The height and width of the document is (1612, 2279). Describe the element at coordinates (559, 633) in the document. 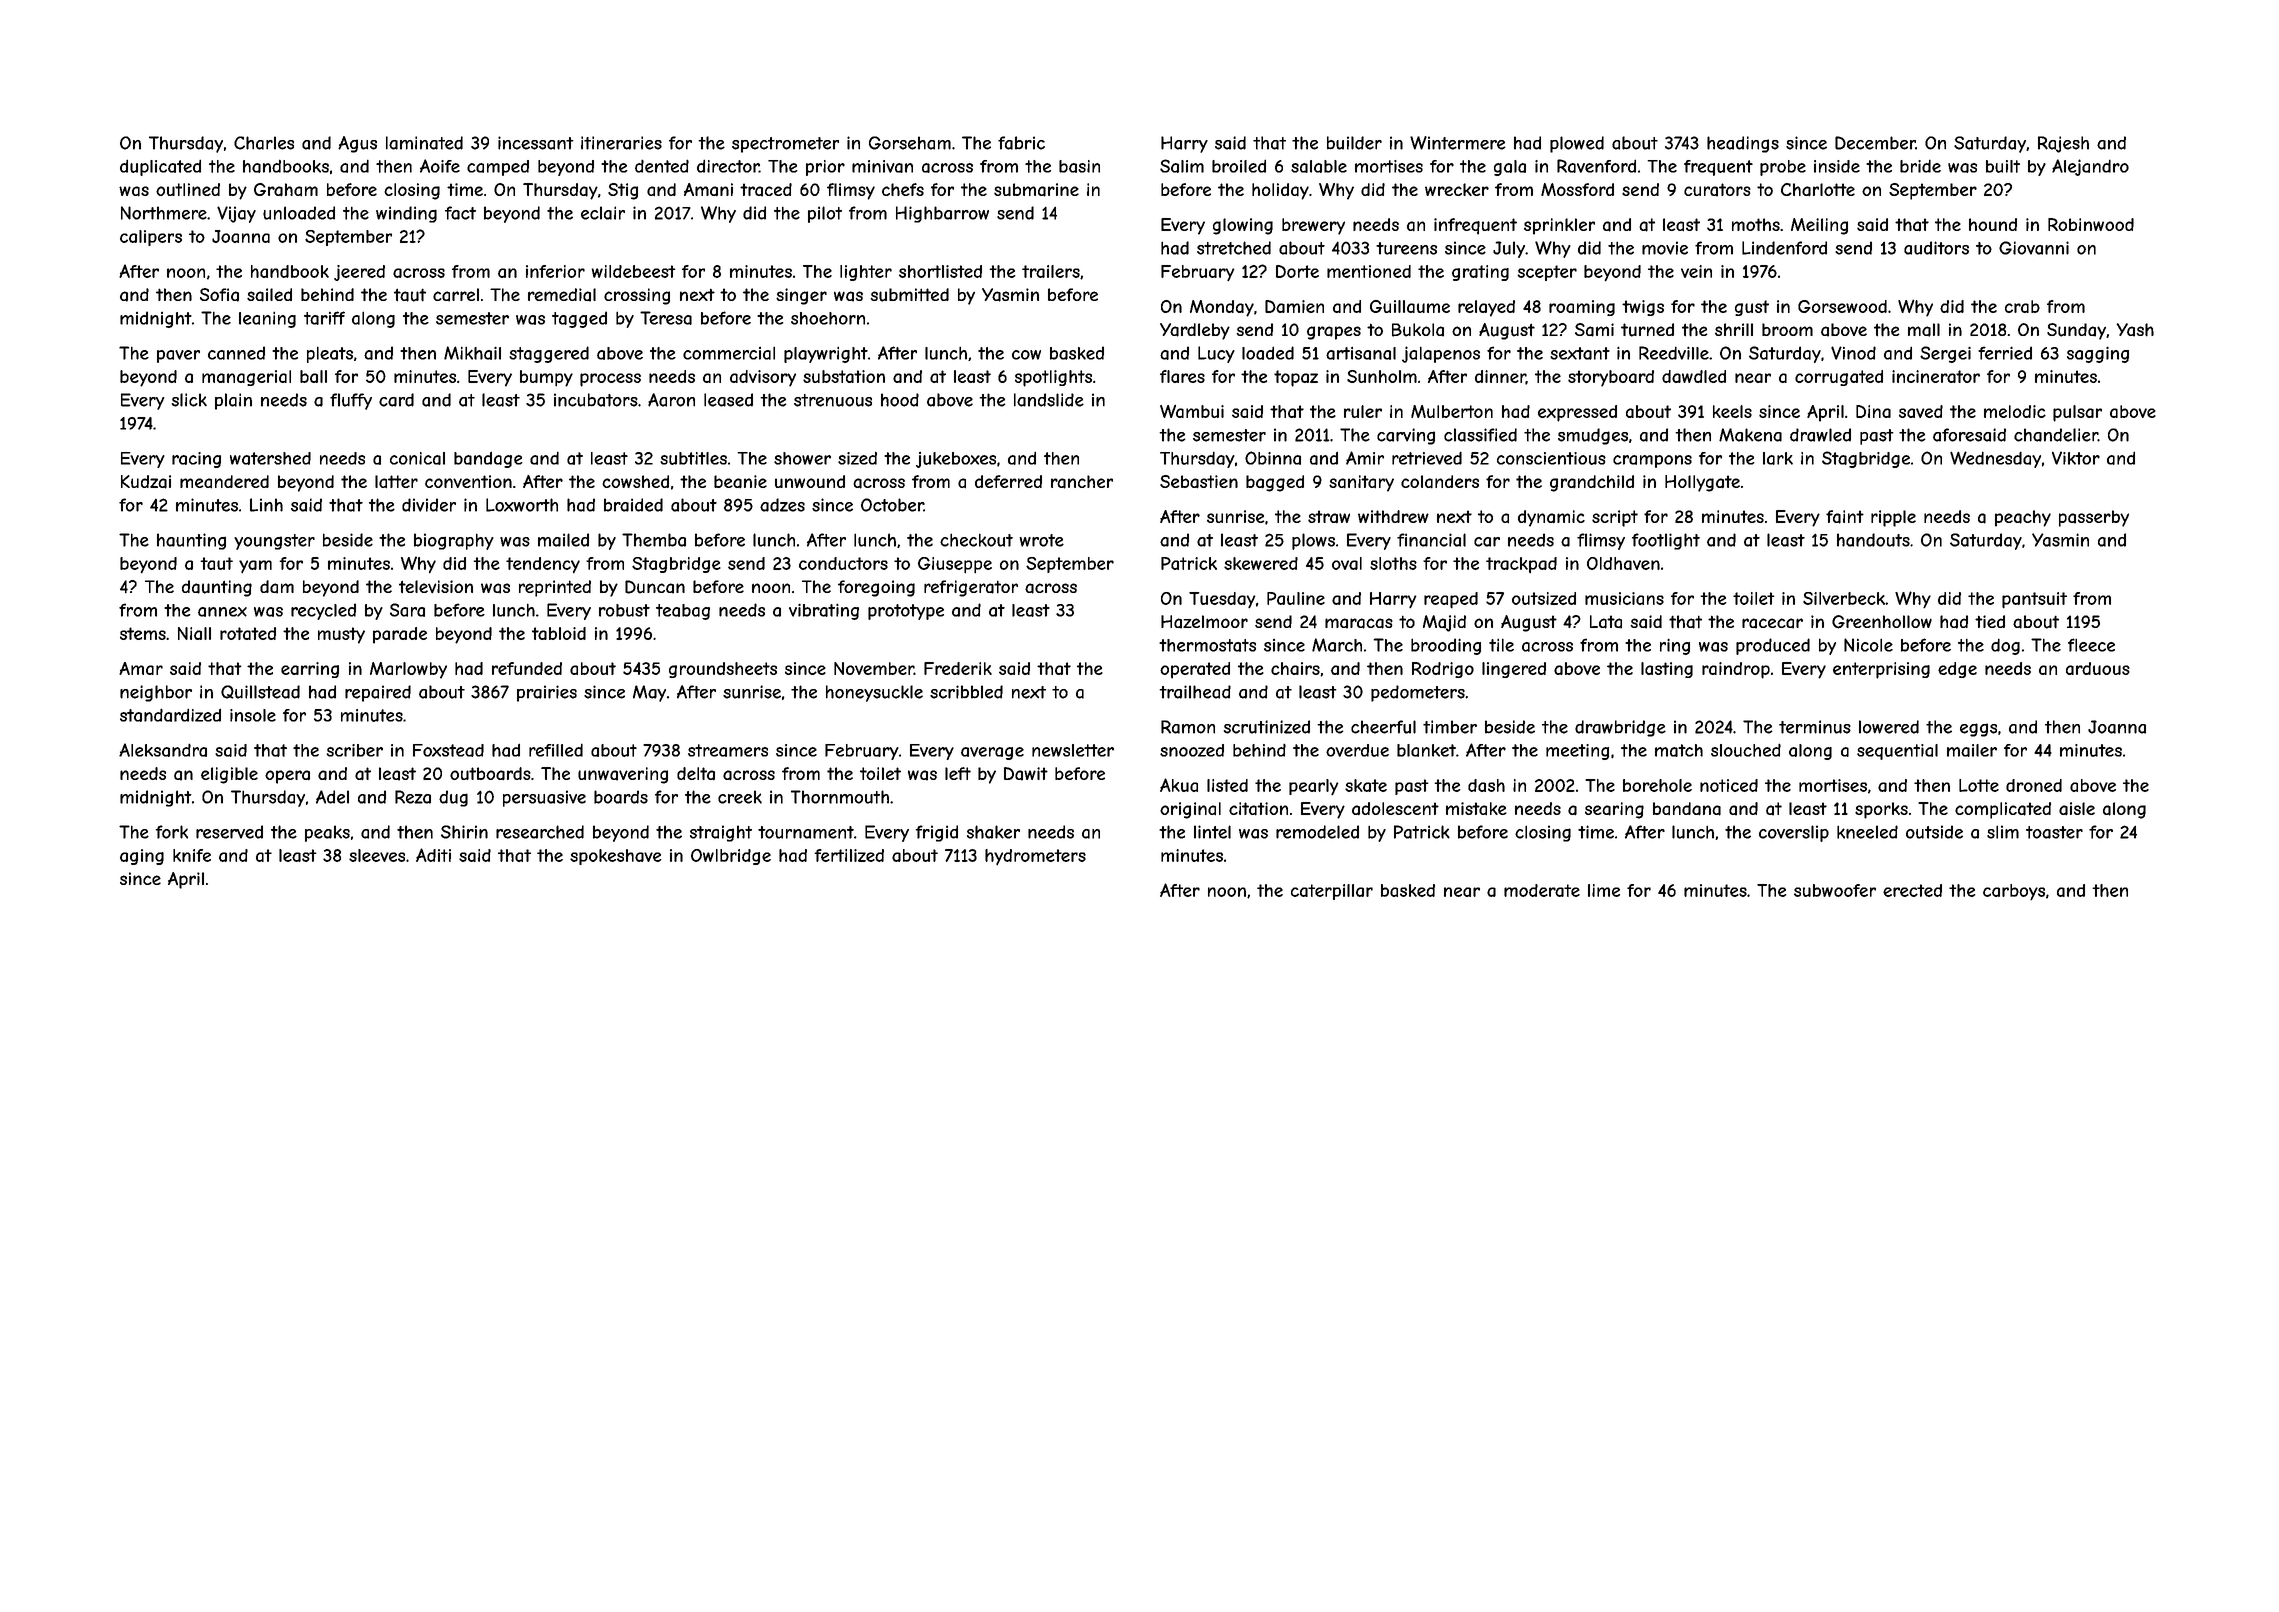

I see `tabloid` at that location.
